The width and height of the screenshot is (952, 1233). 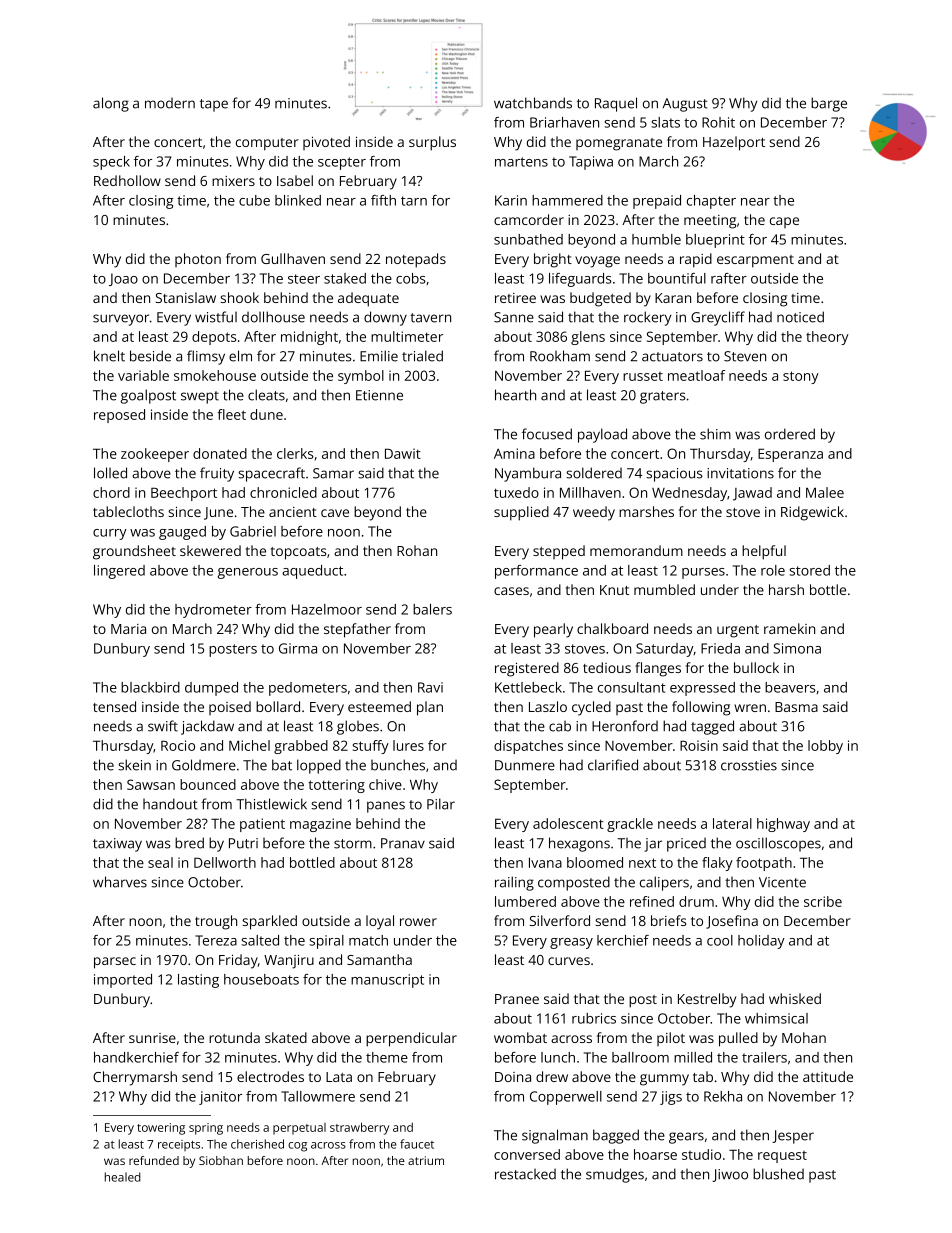 I want to click on Simona, so click(x=797, y=648).
